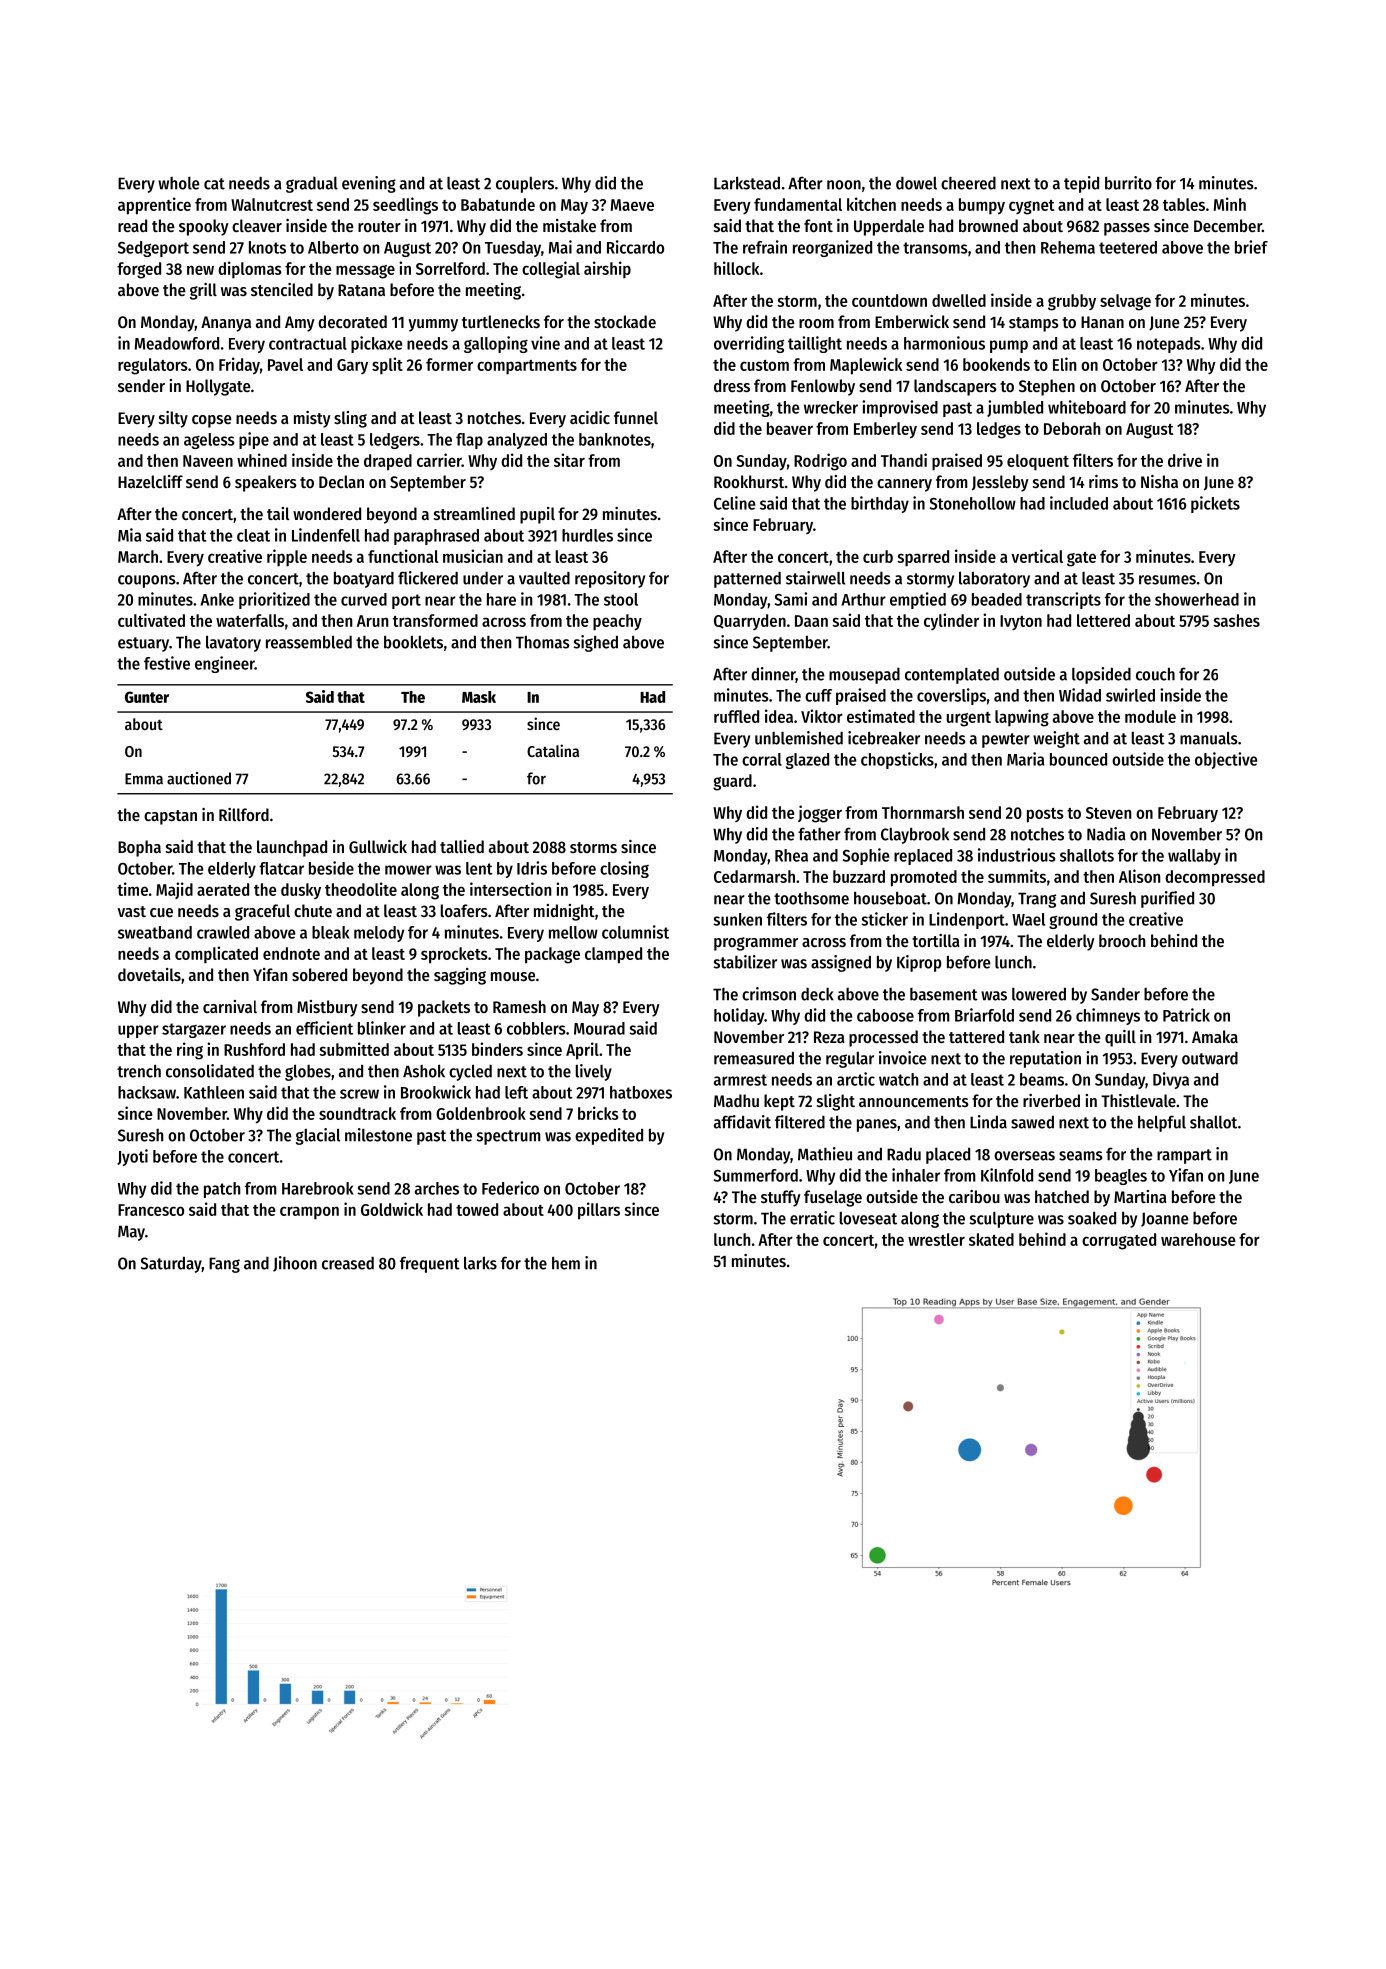 The image size is (1386, 1969). I want to click on cheered, so click(968, 183).
